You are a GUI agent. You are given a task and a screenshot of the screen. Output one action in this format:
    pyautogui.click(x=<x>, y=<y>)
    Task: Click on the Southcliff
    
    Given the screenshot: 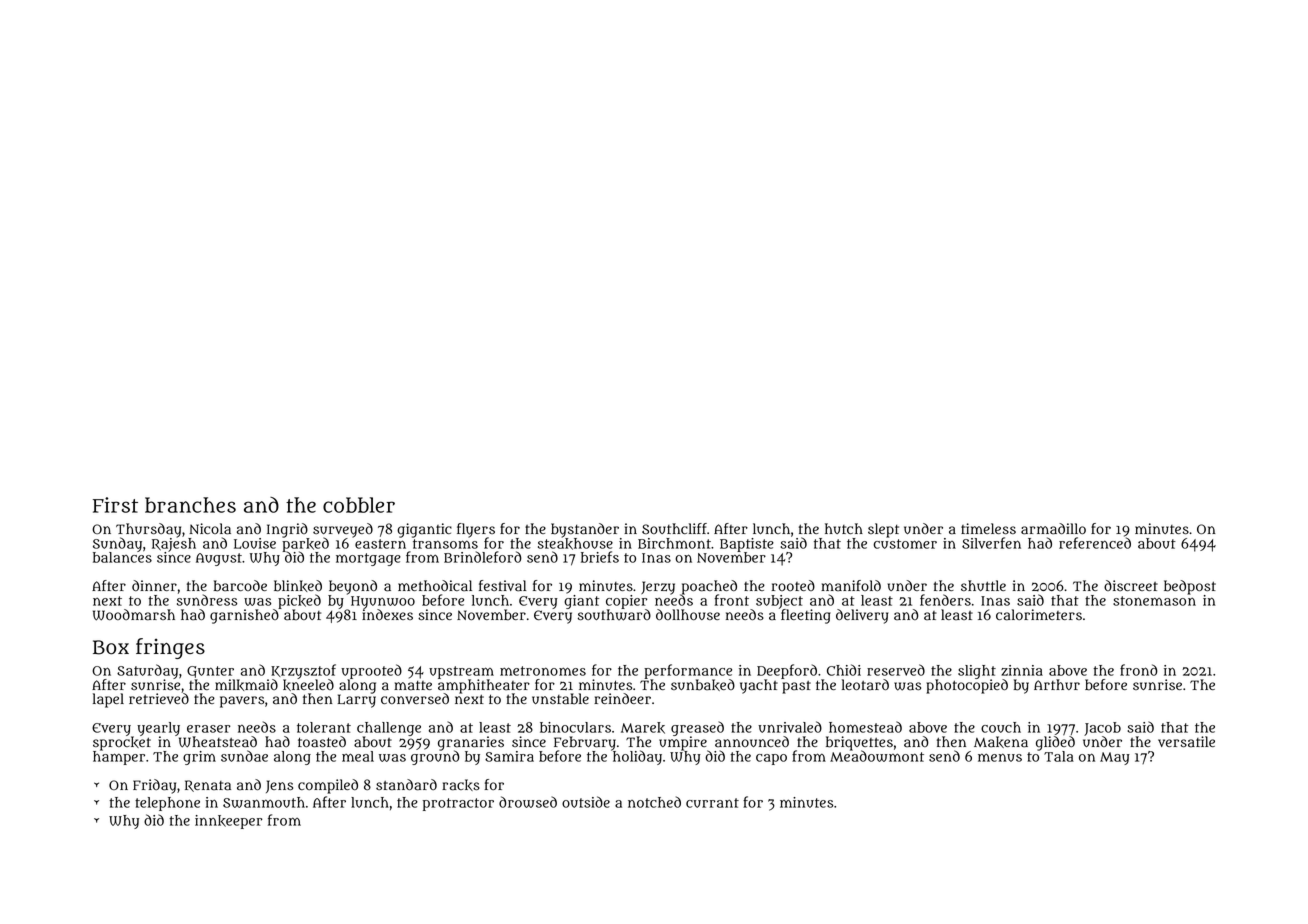 What is the action you would take?
    pyautogui.click(x=674, y=529)
